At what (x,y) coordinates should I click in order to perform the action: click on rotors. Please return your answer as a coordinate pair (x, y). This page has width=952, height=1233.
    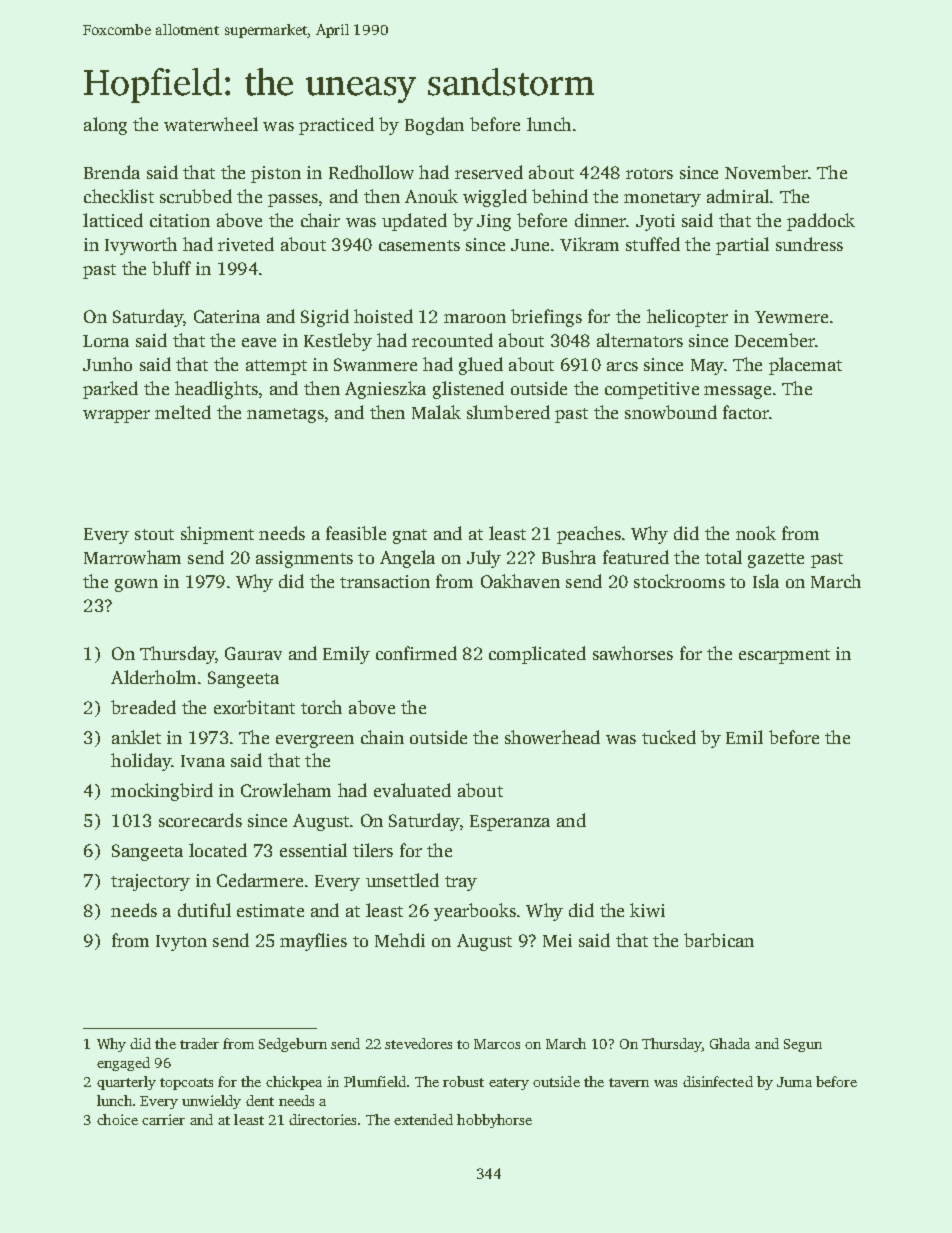
    Looking at the image, I should click on (649, 173).
